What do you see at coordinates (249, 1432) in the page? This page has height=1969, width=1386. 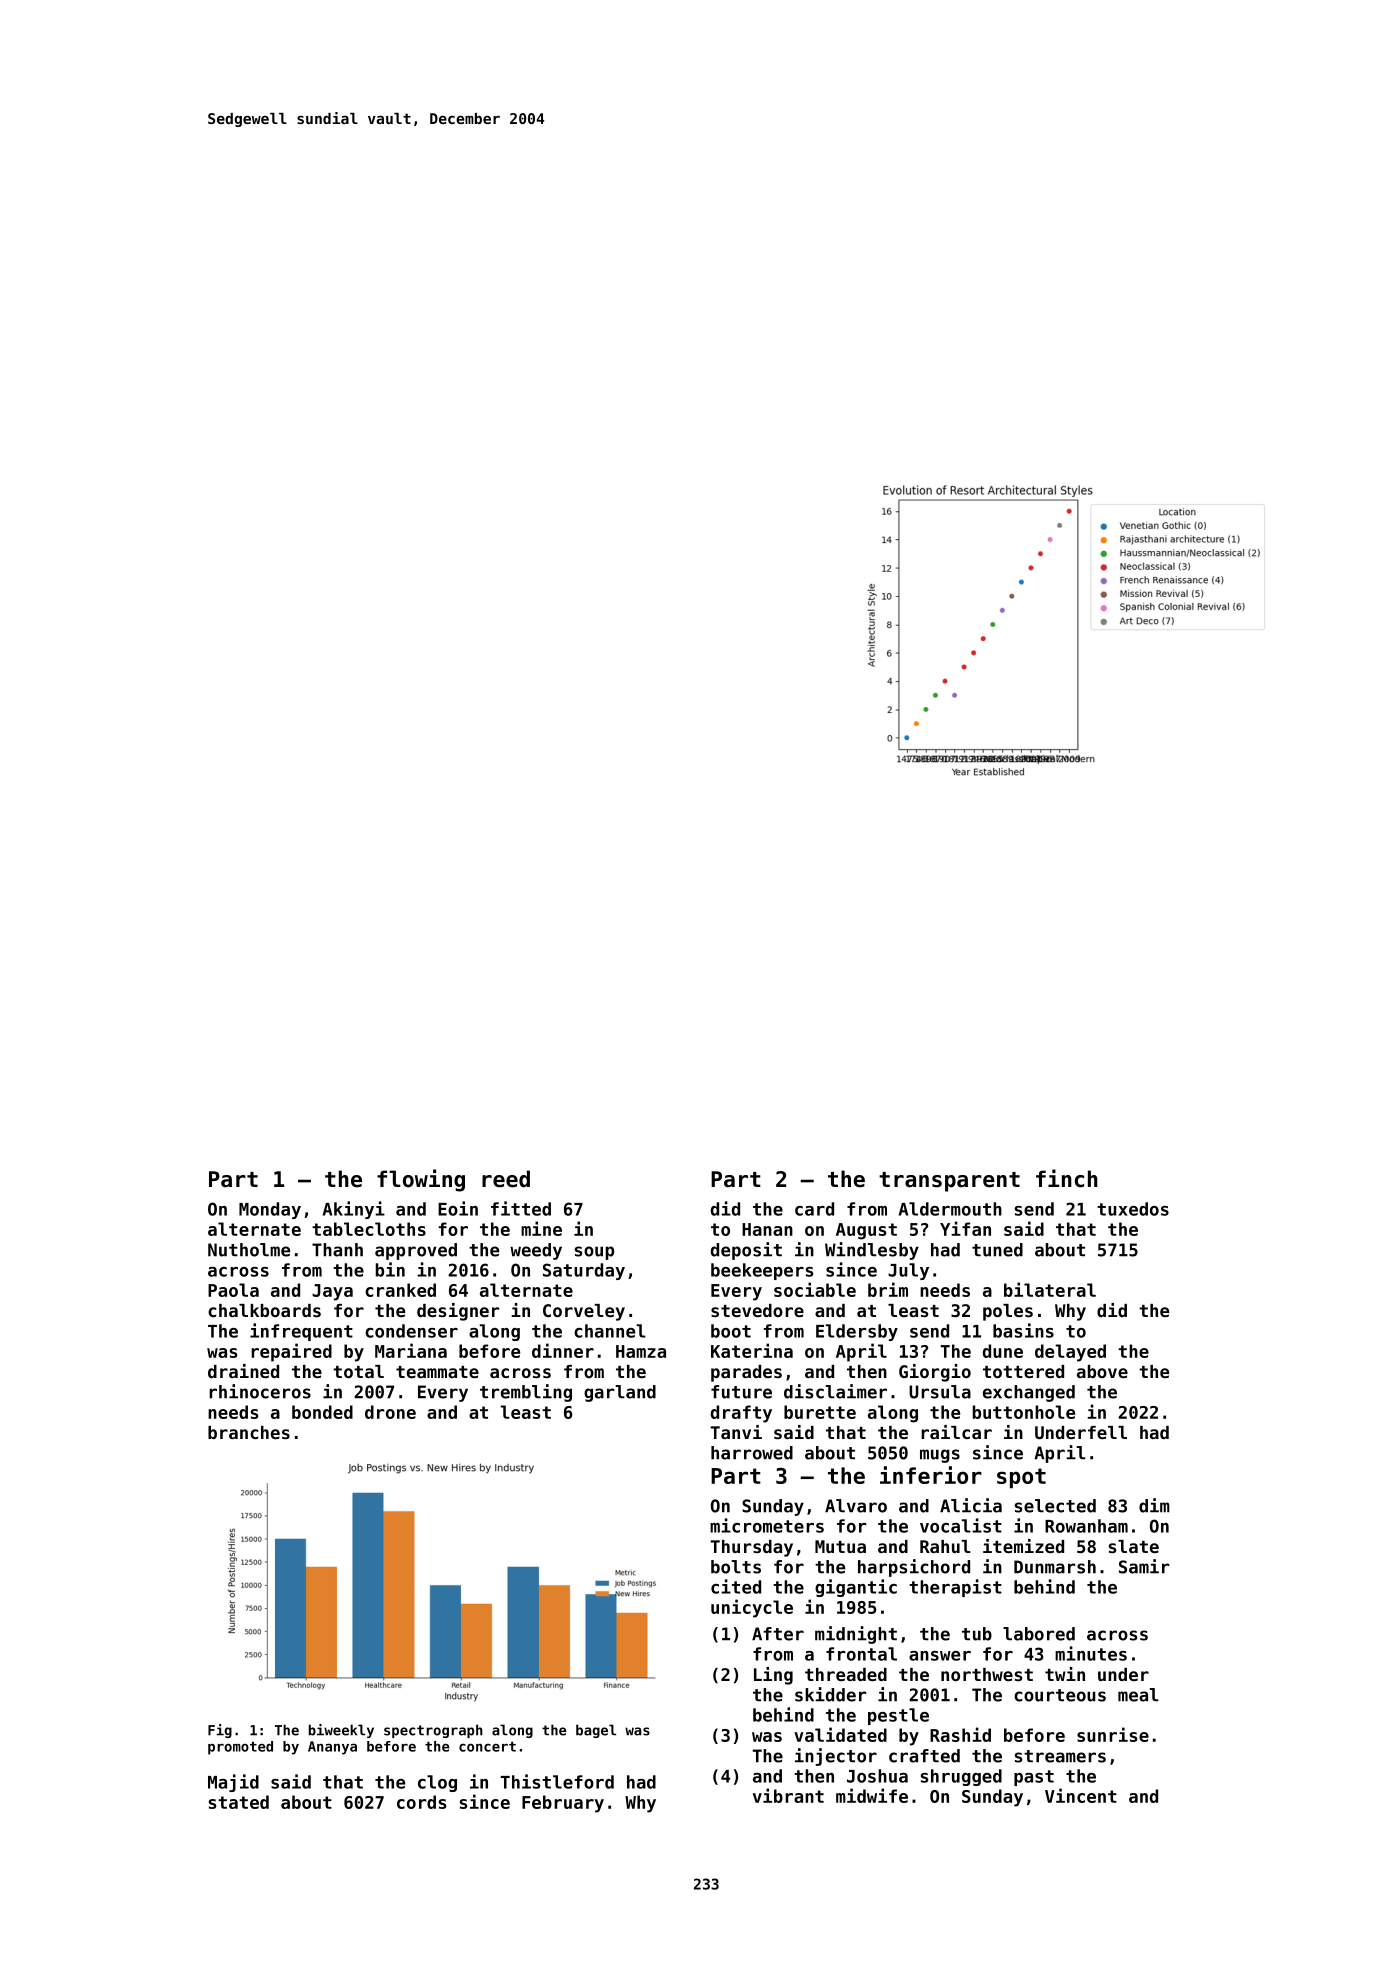 I see `branches` at bounding box center [249, 1432].
